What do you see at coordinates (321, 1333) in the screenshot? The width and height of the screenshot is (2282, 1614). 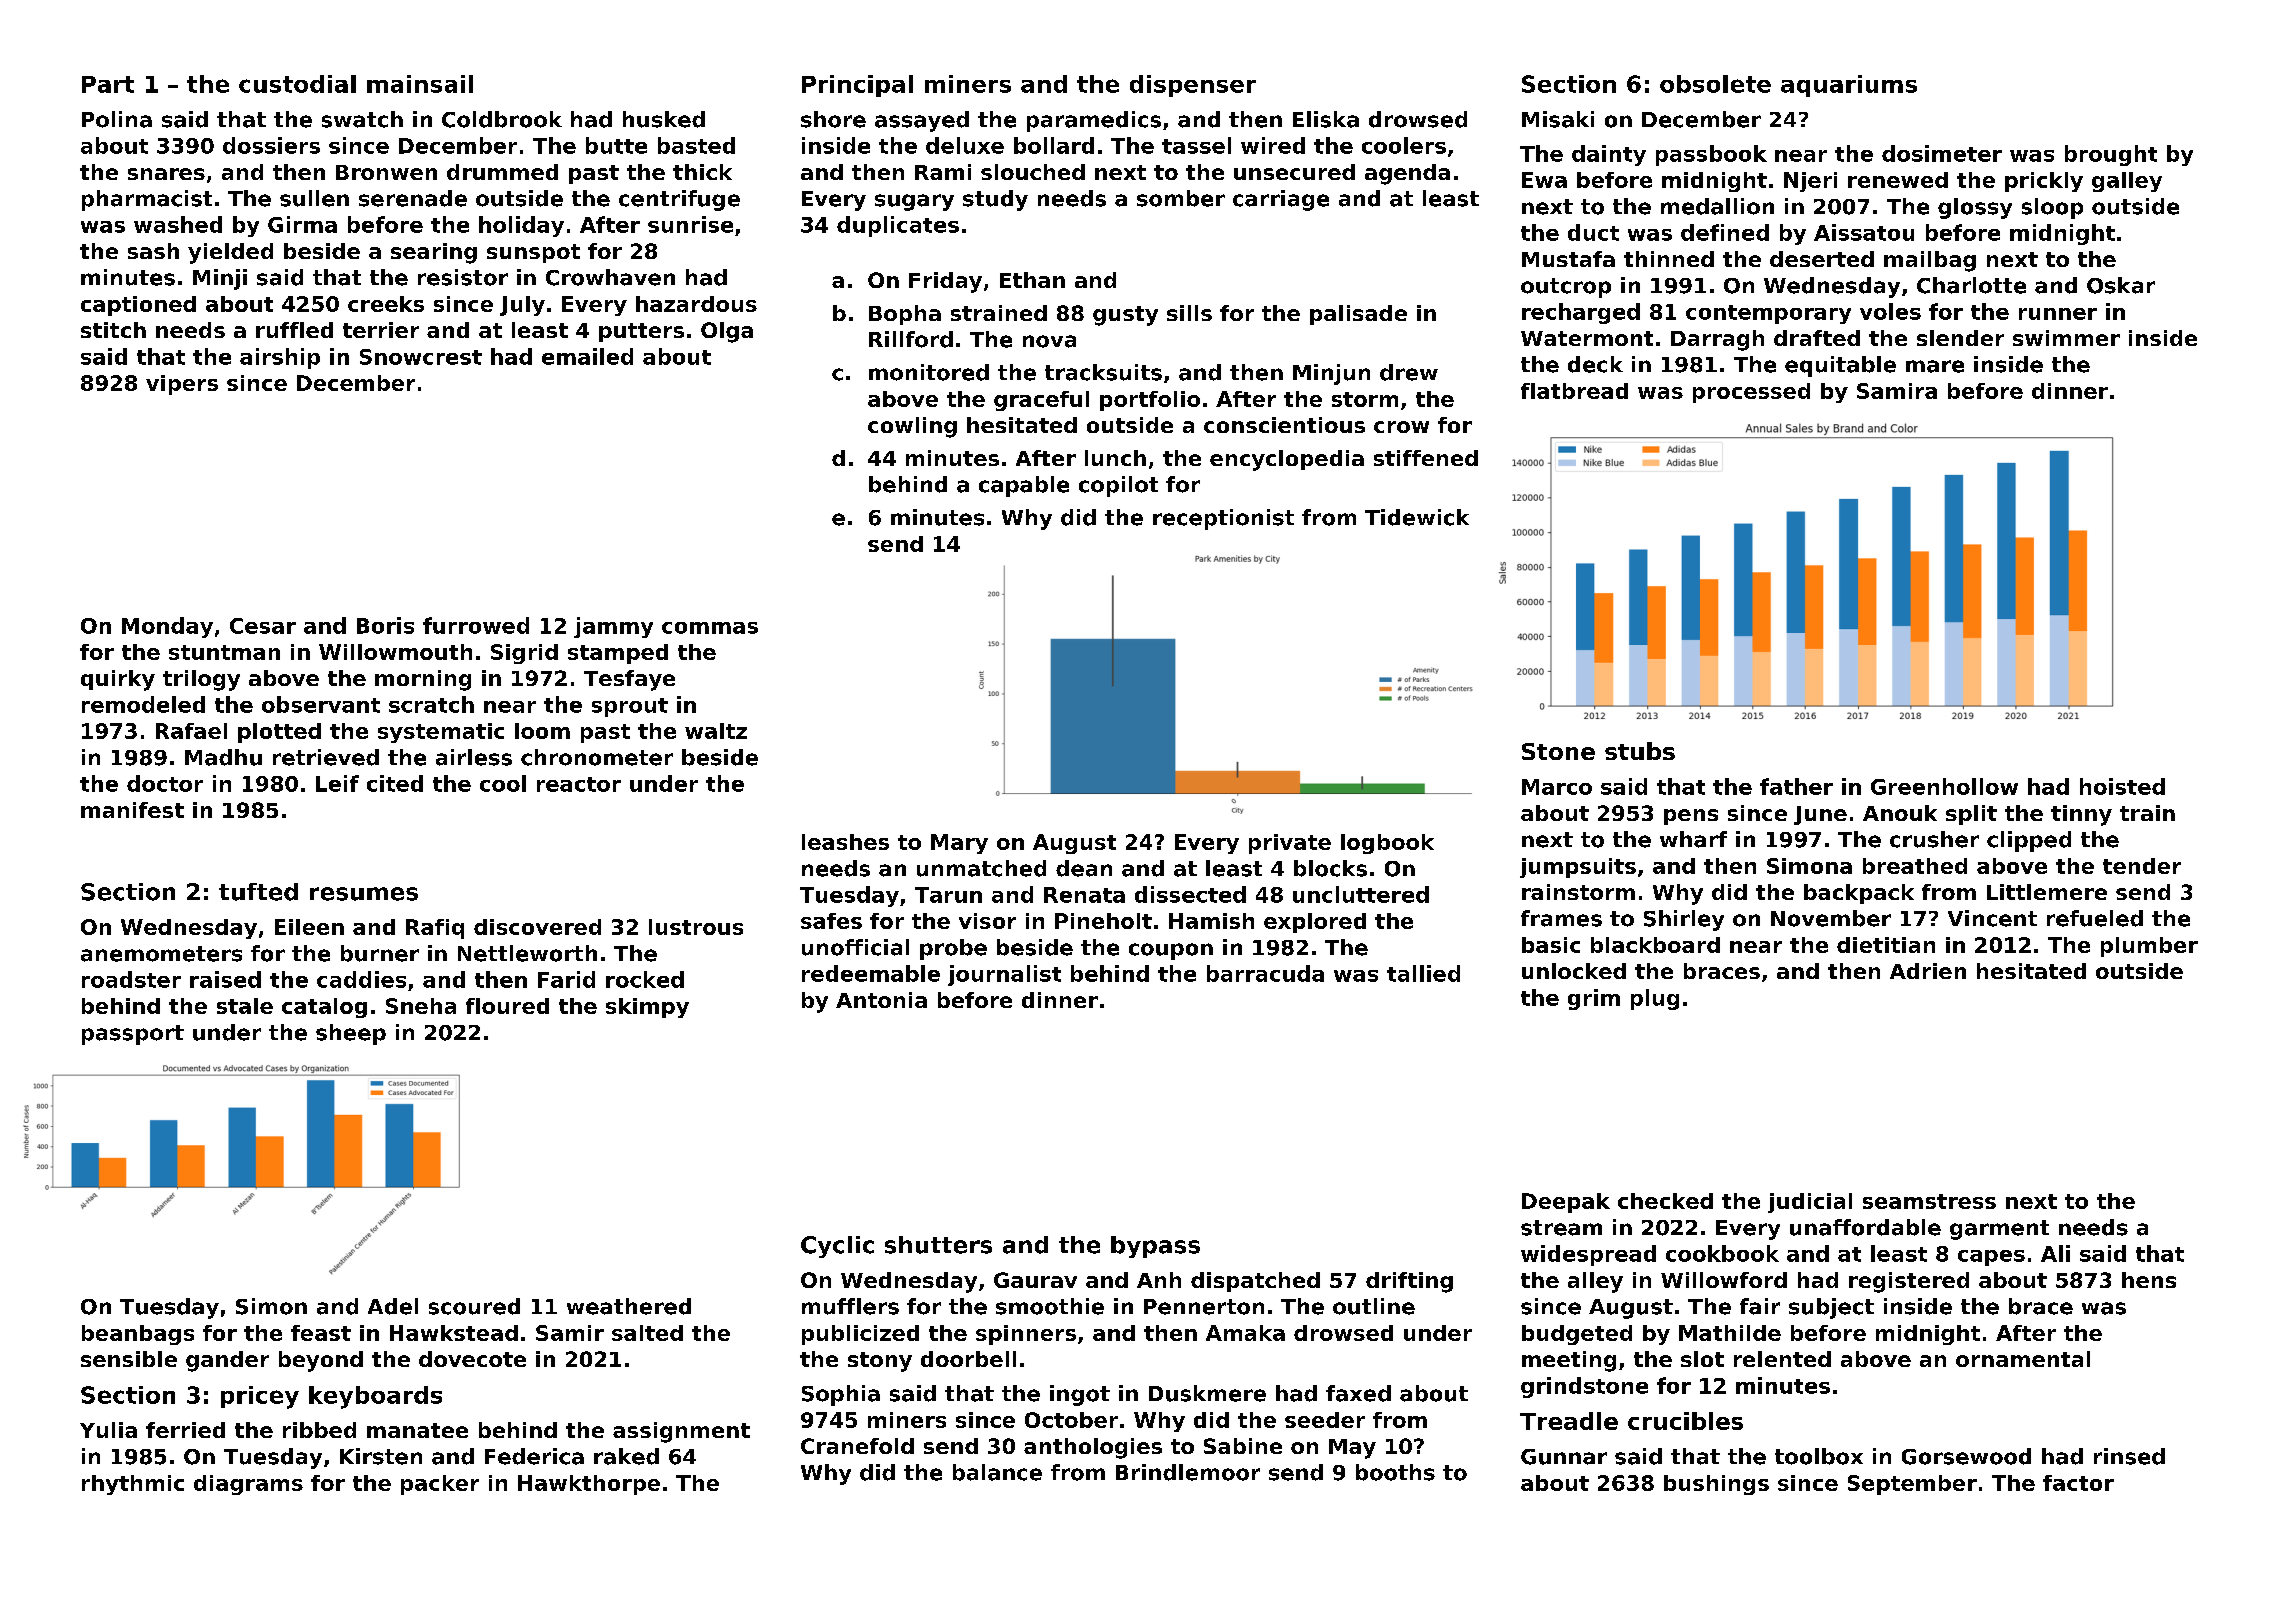 I see `feast` at bounding box center [321, 1333].
